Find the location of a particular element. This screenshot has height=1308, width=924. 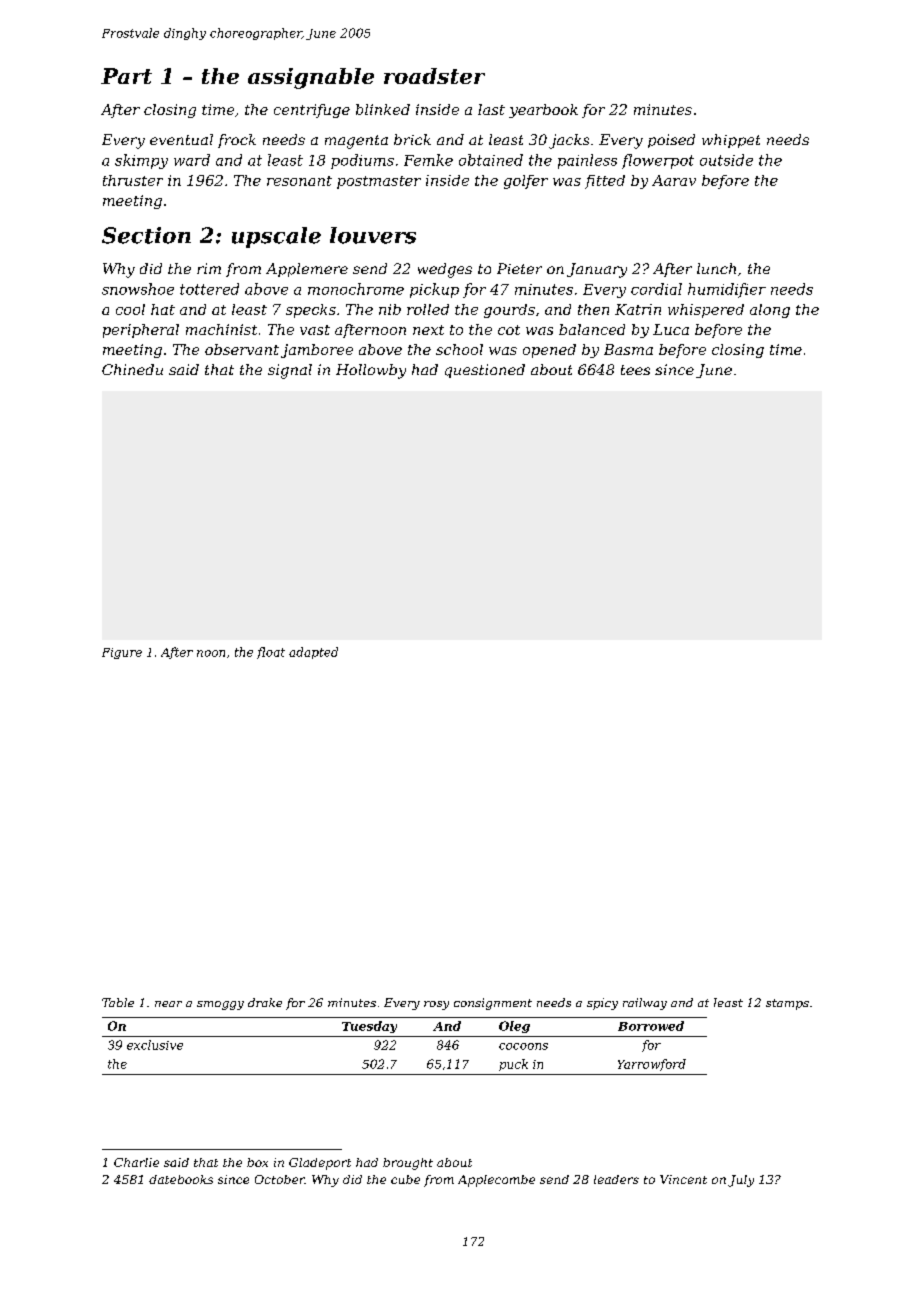

humidifier is located at coordinates (727, 290).
